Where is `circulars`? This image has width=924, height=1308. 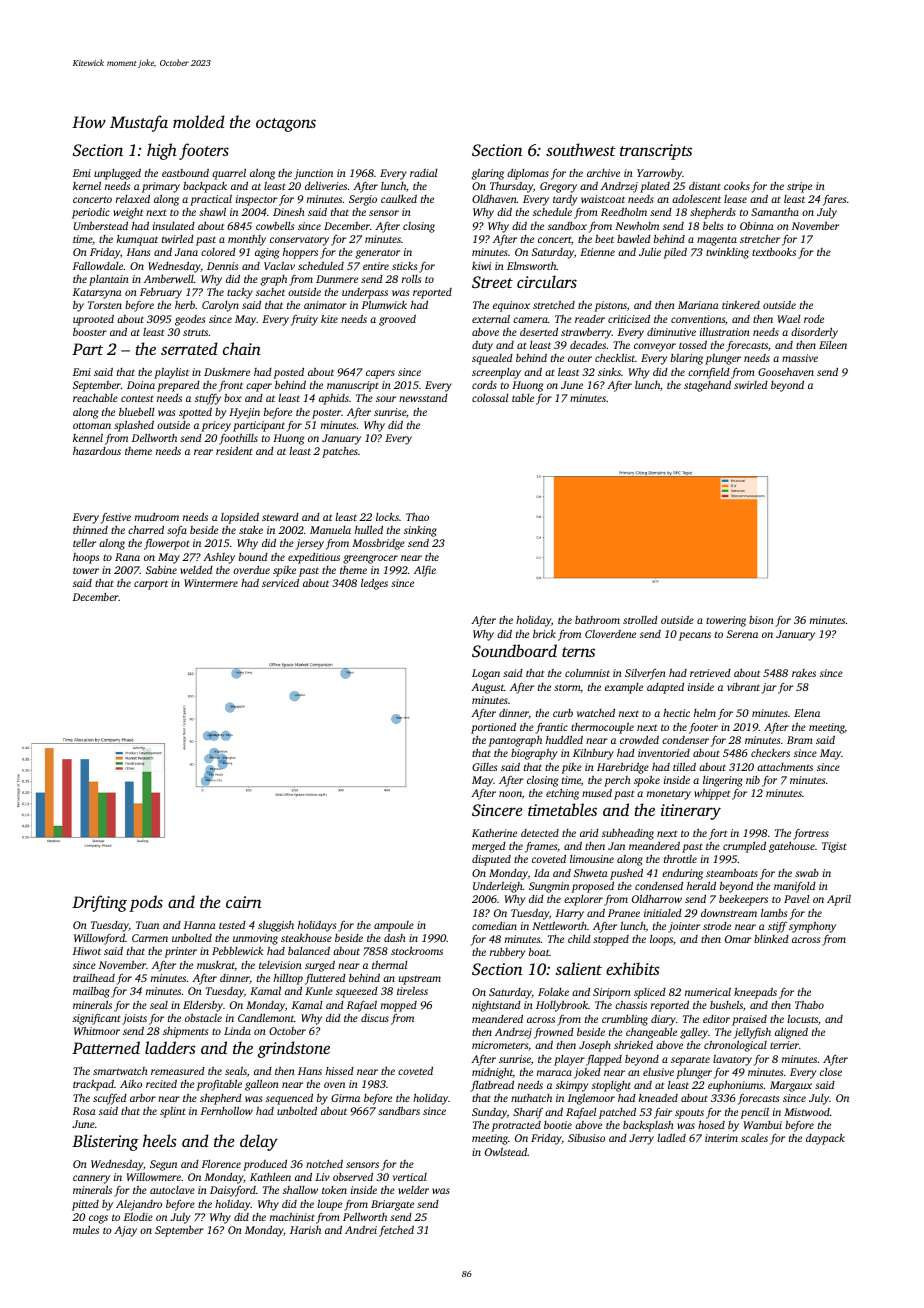 circulars is located at coordinates (547, 281).
